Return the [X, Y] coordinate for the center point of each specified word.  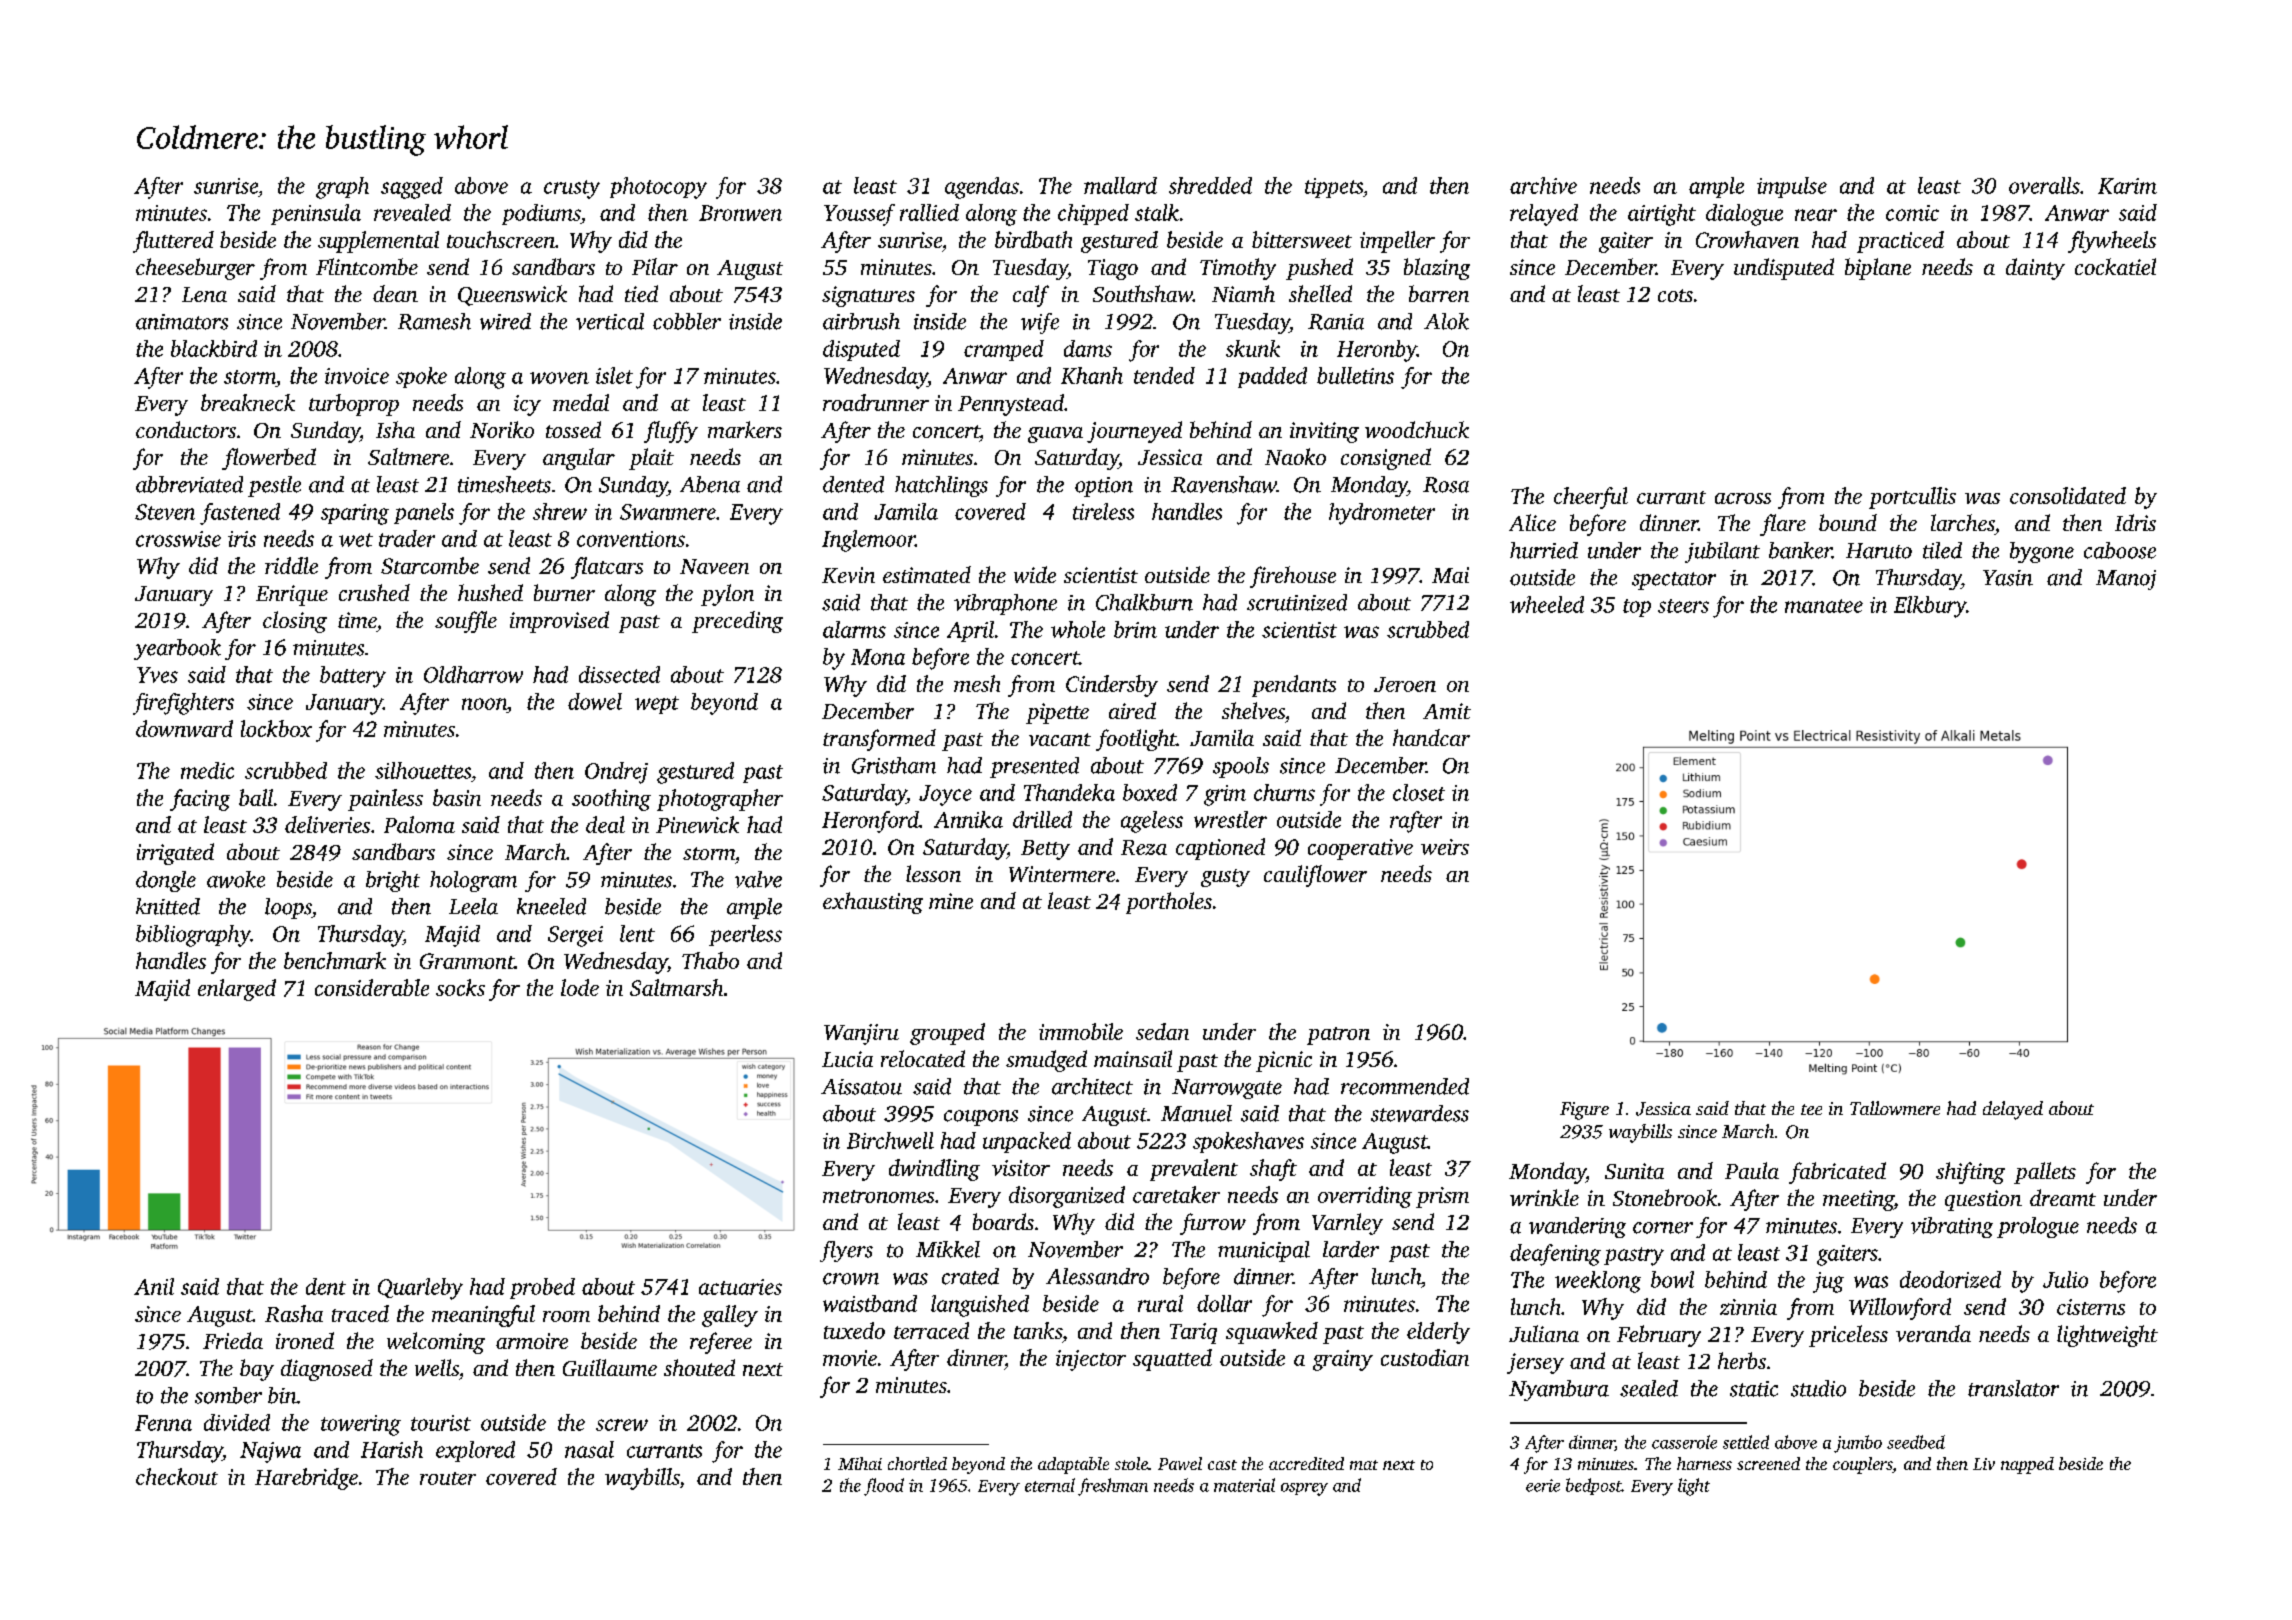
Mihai [860, 1463]
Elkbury [1930, 607]
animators [182, 322]
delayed [2013, 1110]
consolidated [2068, 495]
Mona [878, 657]
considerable [372, 987]
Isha [395, 429]
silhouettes [423, 770]
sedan [1162, 1031]
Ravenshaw [1224, 484]
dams [1088, 348]
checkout [177, 1476]
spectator [1674, 581]
